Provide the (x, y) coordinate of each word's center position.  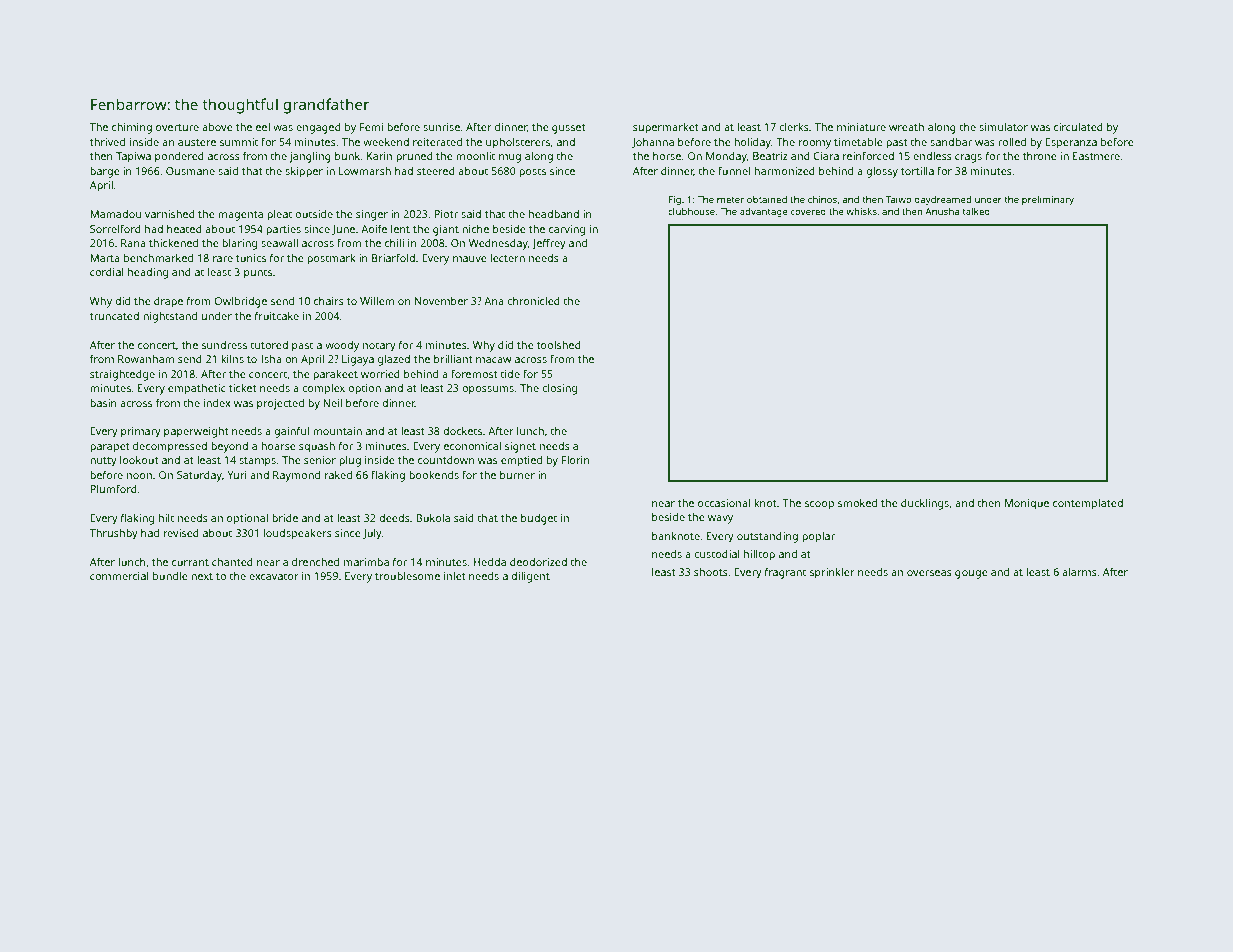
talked (976, 211)
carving (567, 230)
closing (559, 389)
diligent (530, 577)
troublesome (407, 576)
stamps (257, 462)
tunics (251, 258)
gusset (569, 129)
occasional (724, 503)
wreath (906, 127)
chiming (132, 128)
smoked (857, 503)
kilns (232, 359)
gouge (971, 574)
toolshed (559, 345)
